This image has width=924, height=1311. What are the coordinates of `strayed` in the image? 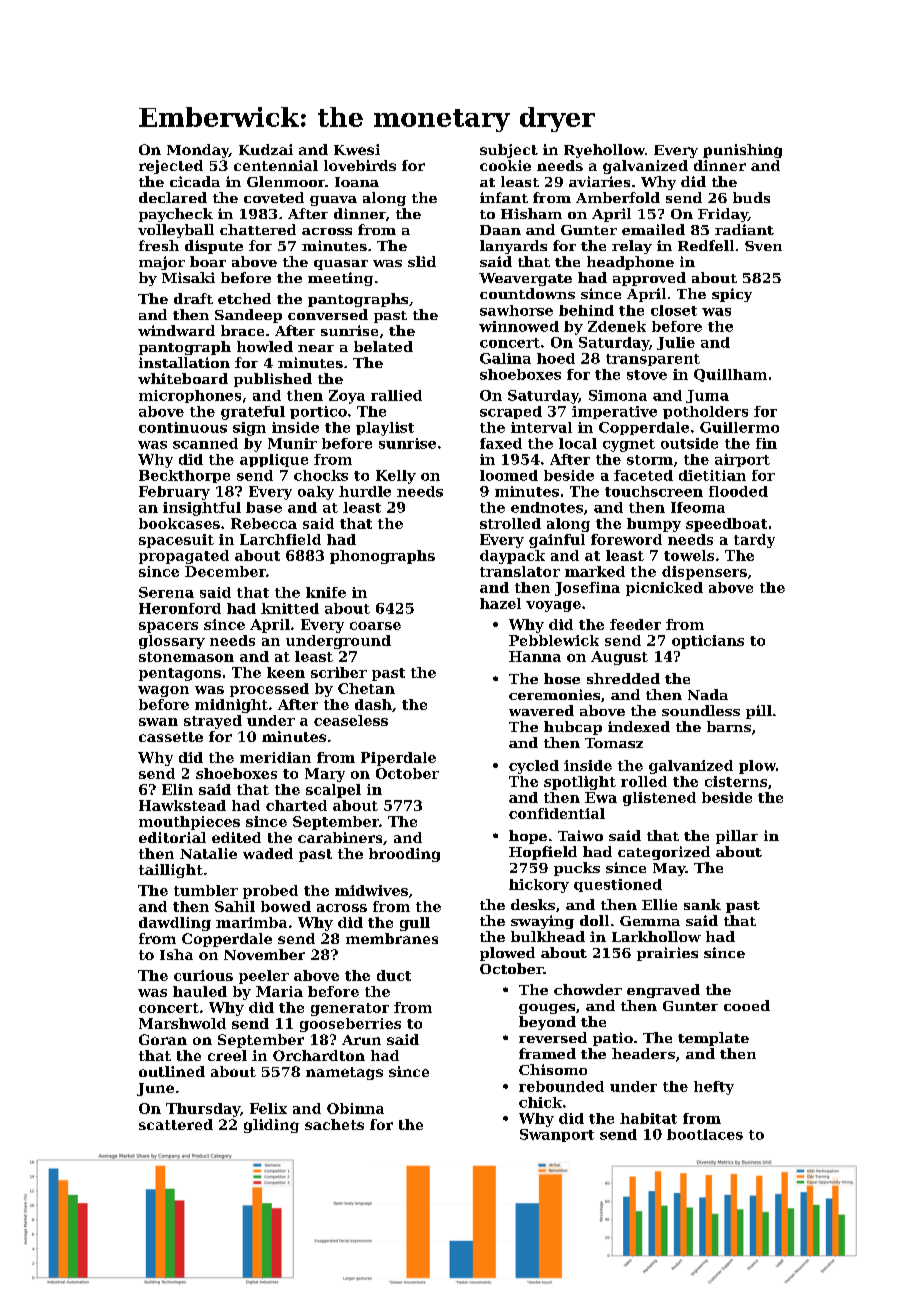 It's located at (213, 722).
